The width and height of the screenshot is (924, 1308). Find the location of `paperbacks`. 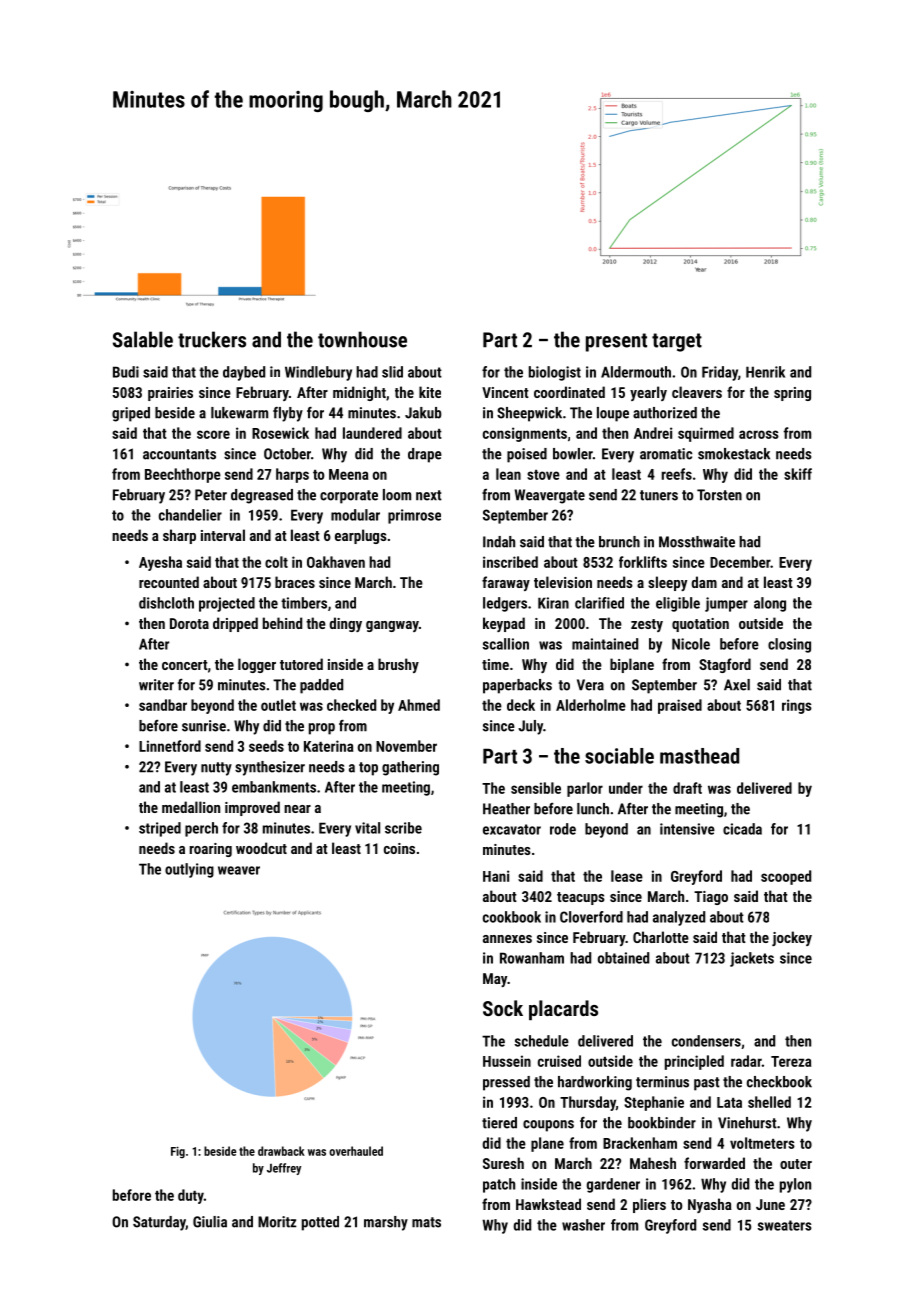

paperbacks is located at coordinates (517, 686).
